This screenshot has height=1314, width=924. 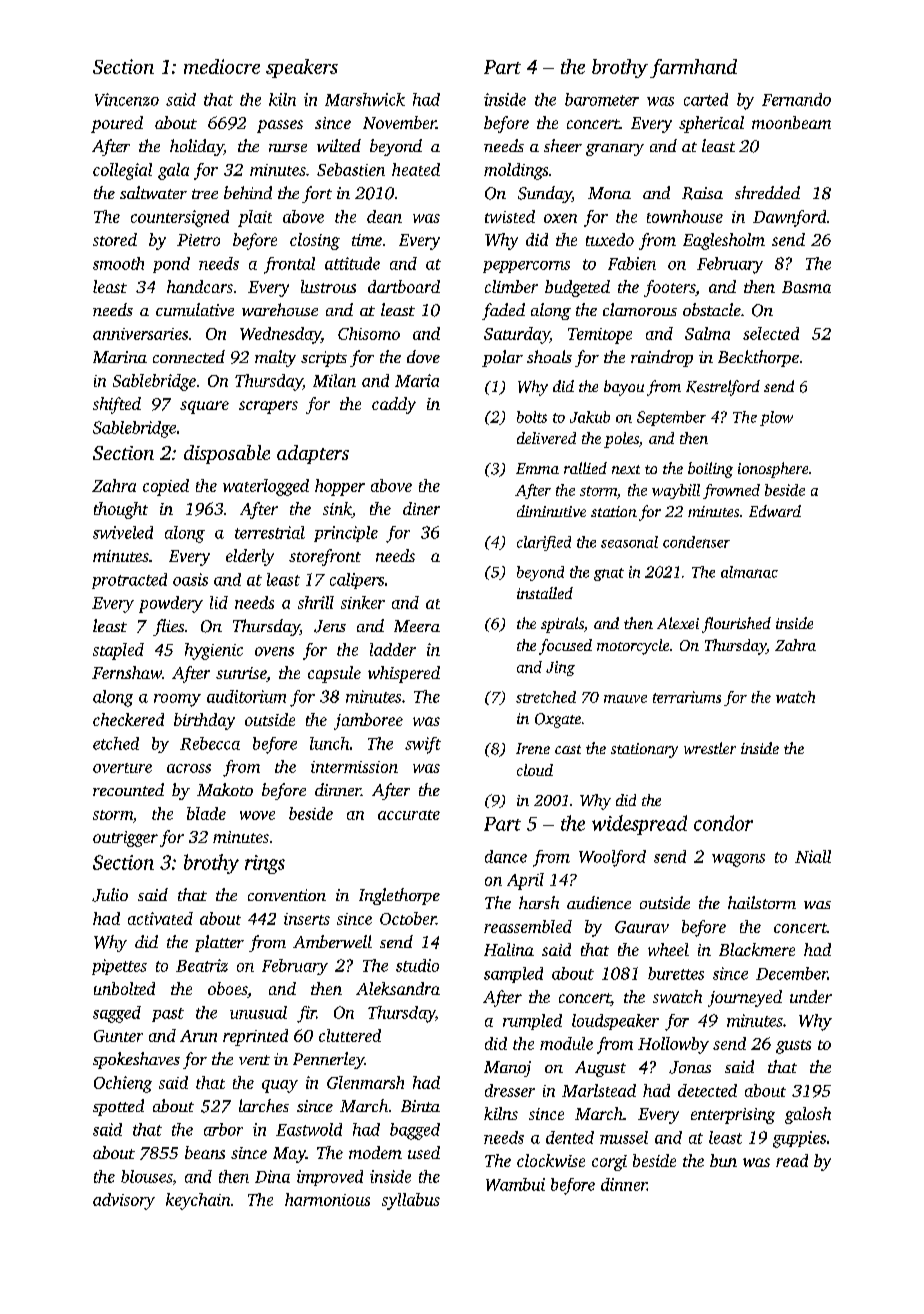 I want to click on harsh, so click(x=539, y=902).
